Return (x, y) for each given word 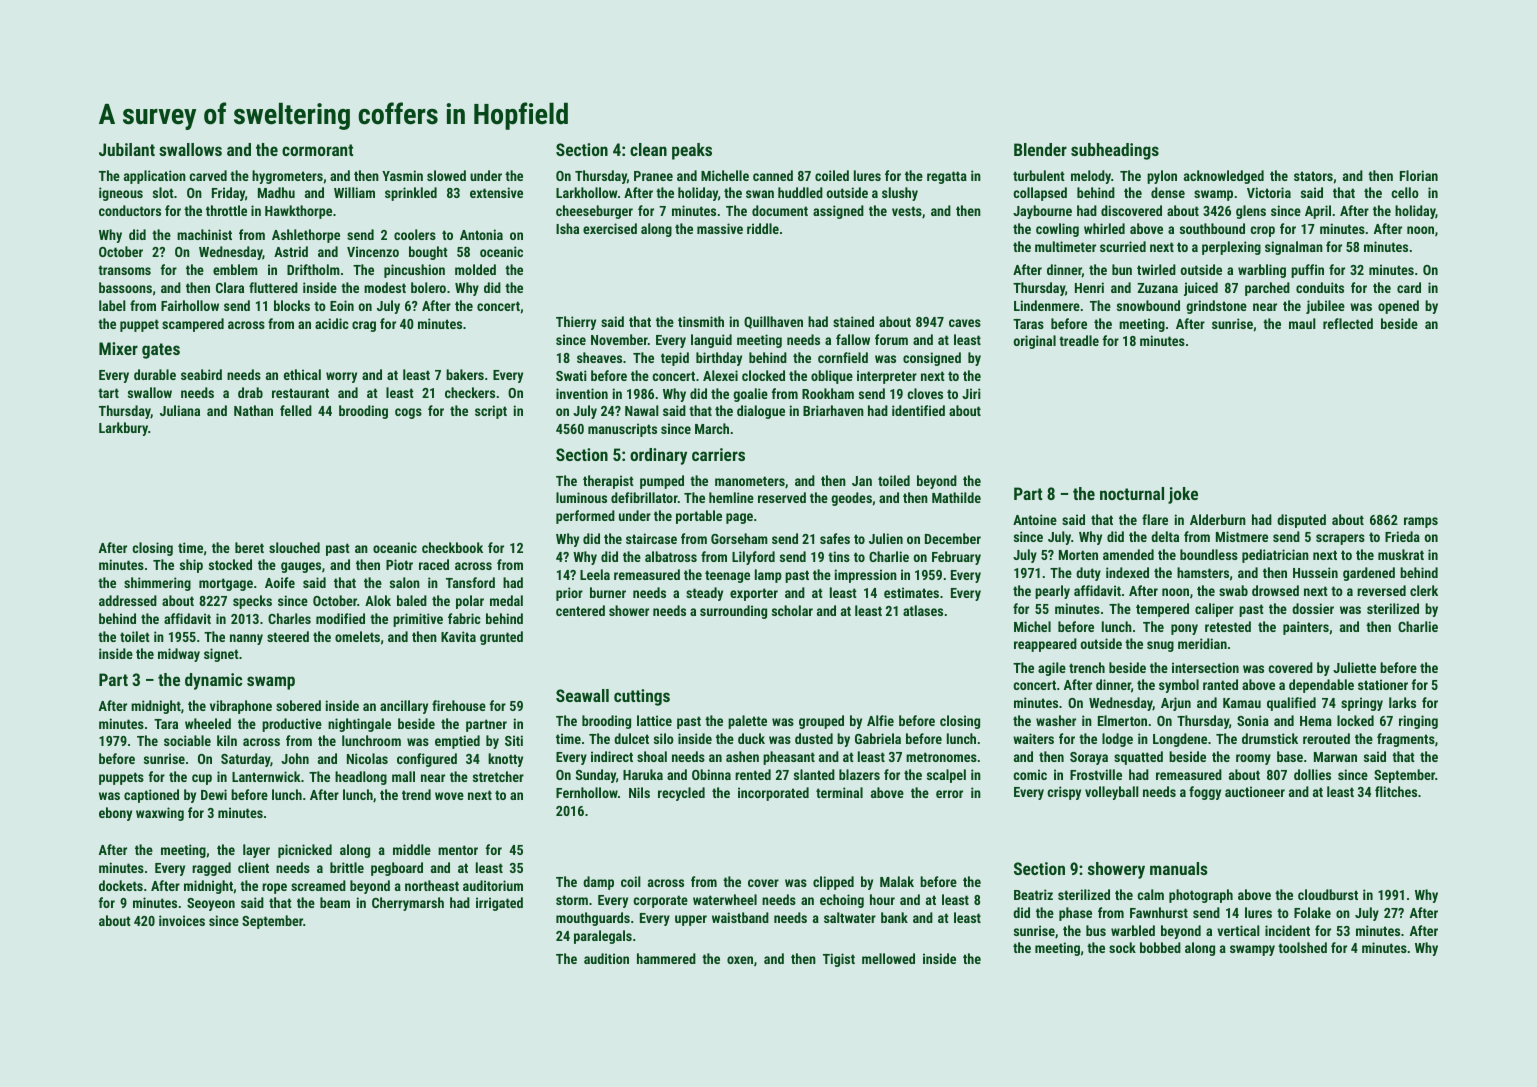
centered (580, 610)
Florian (1419, 175)
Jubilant (127, 149)
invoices (182, 920)
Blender (1040, 149)
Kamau (1242, 703)
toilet (135, 636)
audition (606, 958)
